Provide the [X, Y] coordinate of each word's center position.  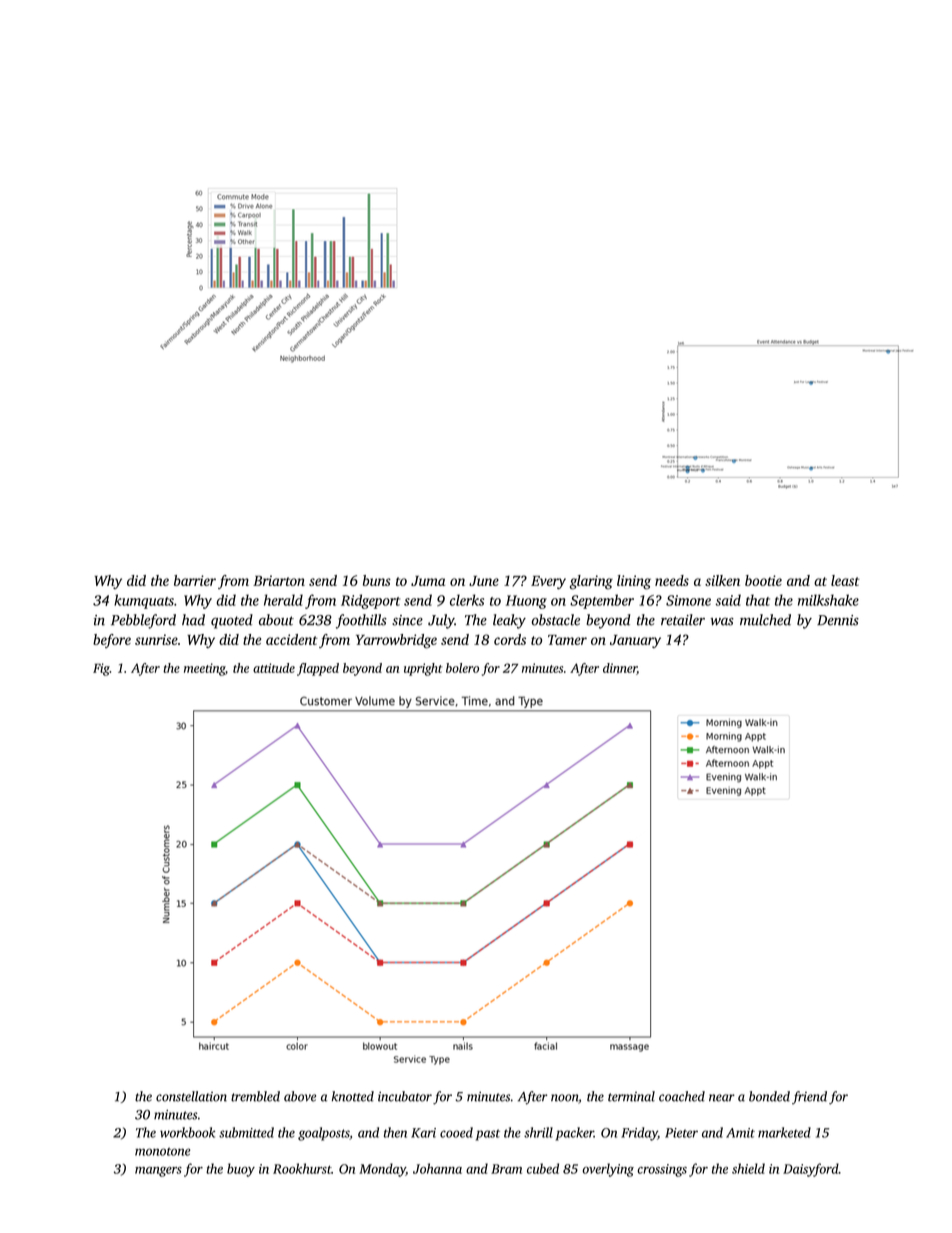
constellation [191, 1096]
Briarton [279, 580]
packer [574, 1134]
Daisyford [811, 1170]
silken [722, 580]
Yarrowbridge [396, 641]
